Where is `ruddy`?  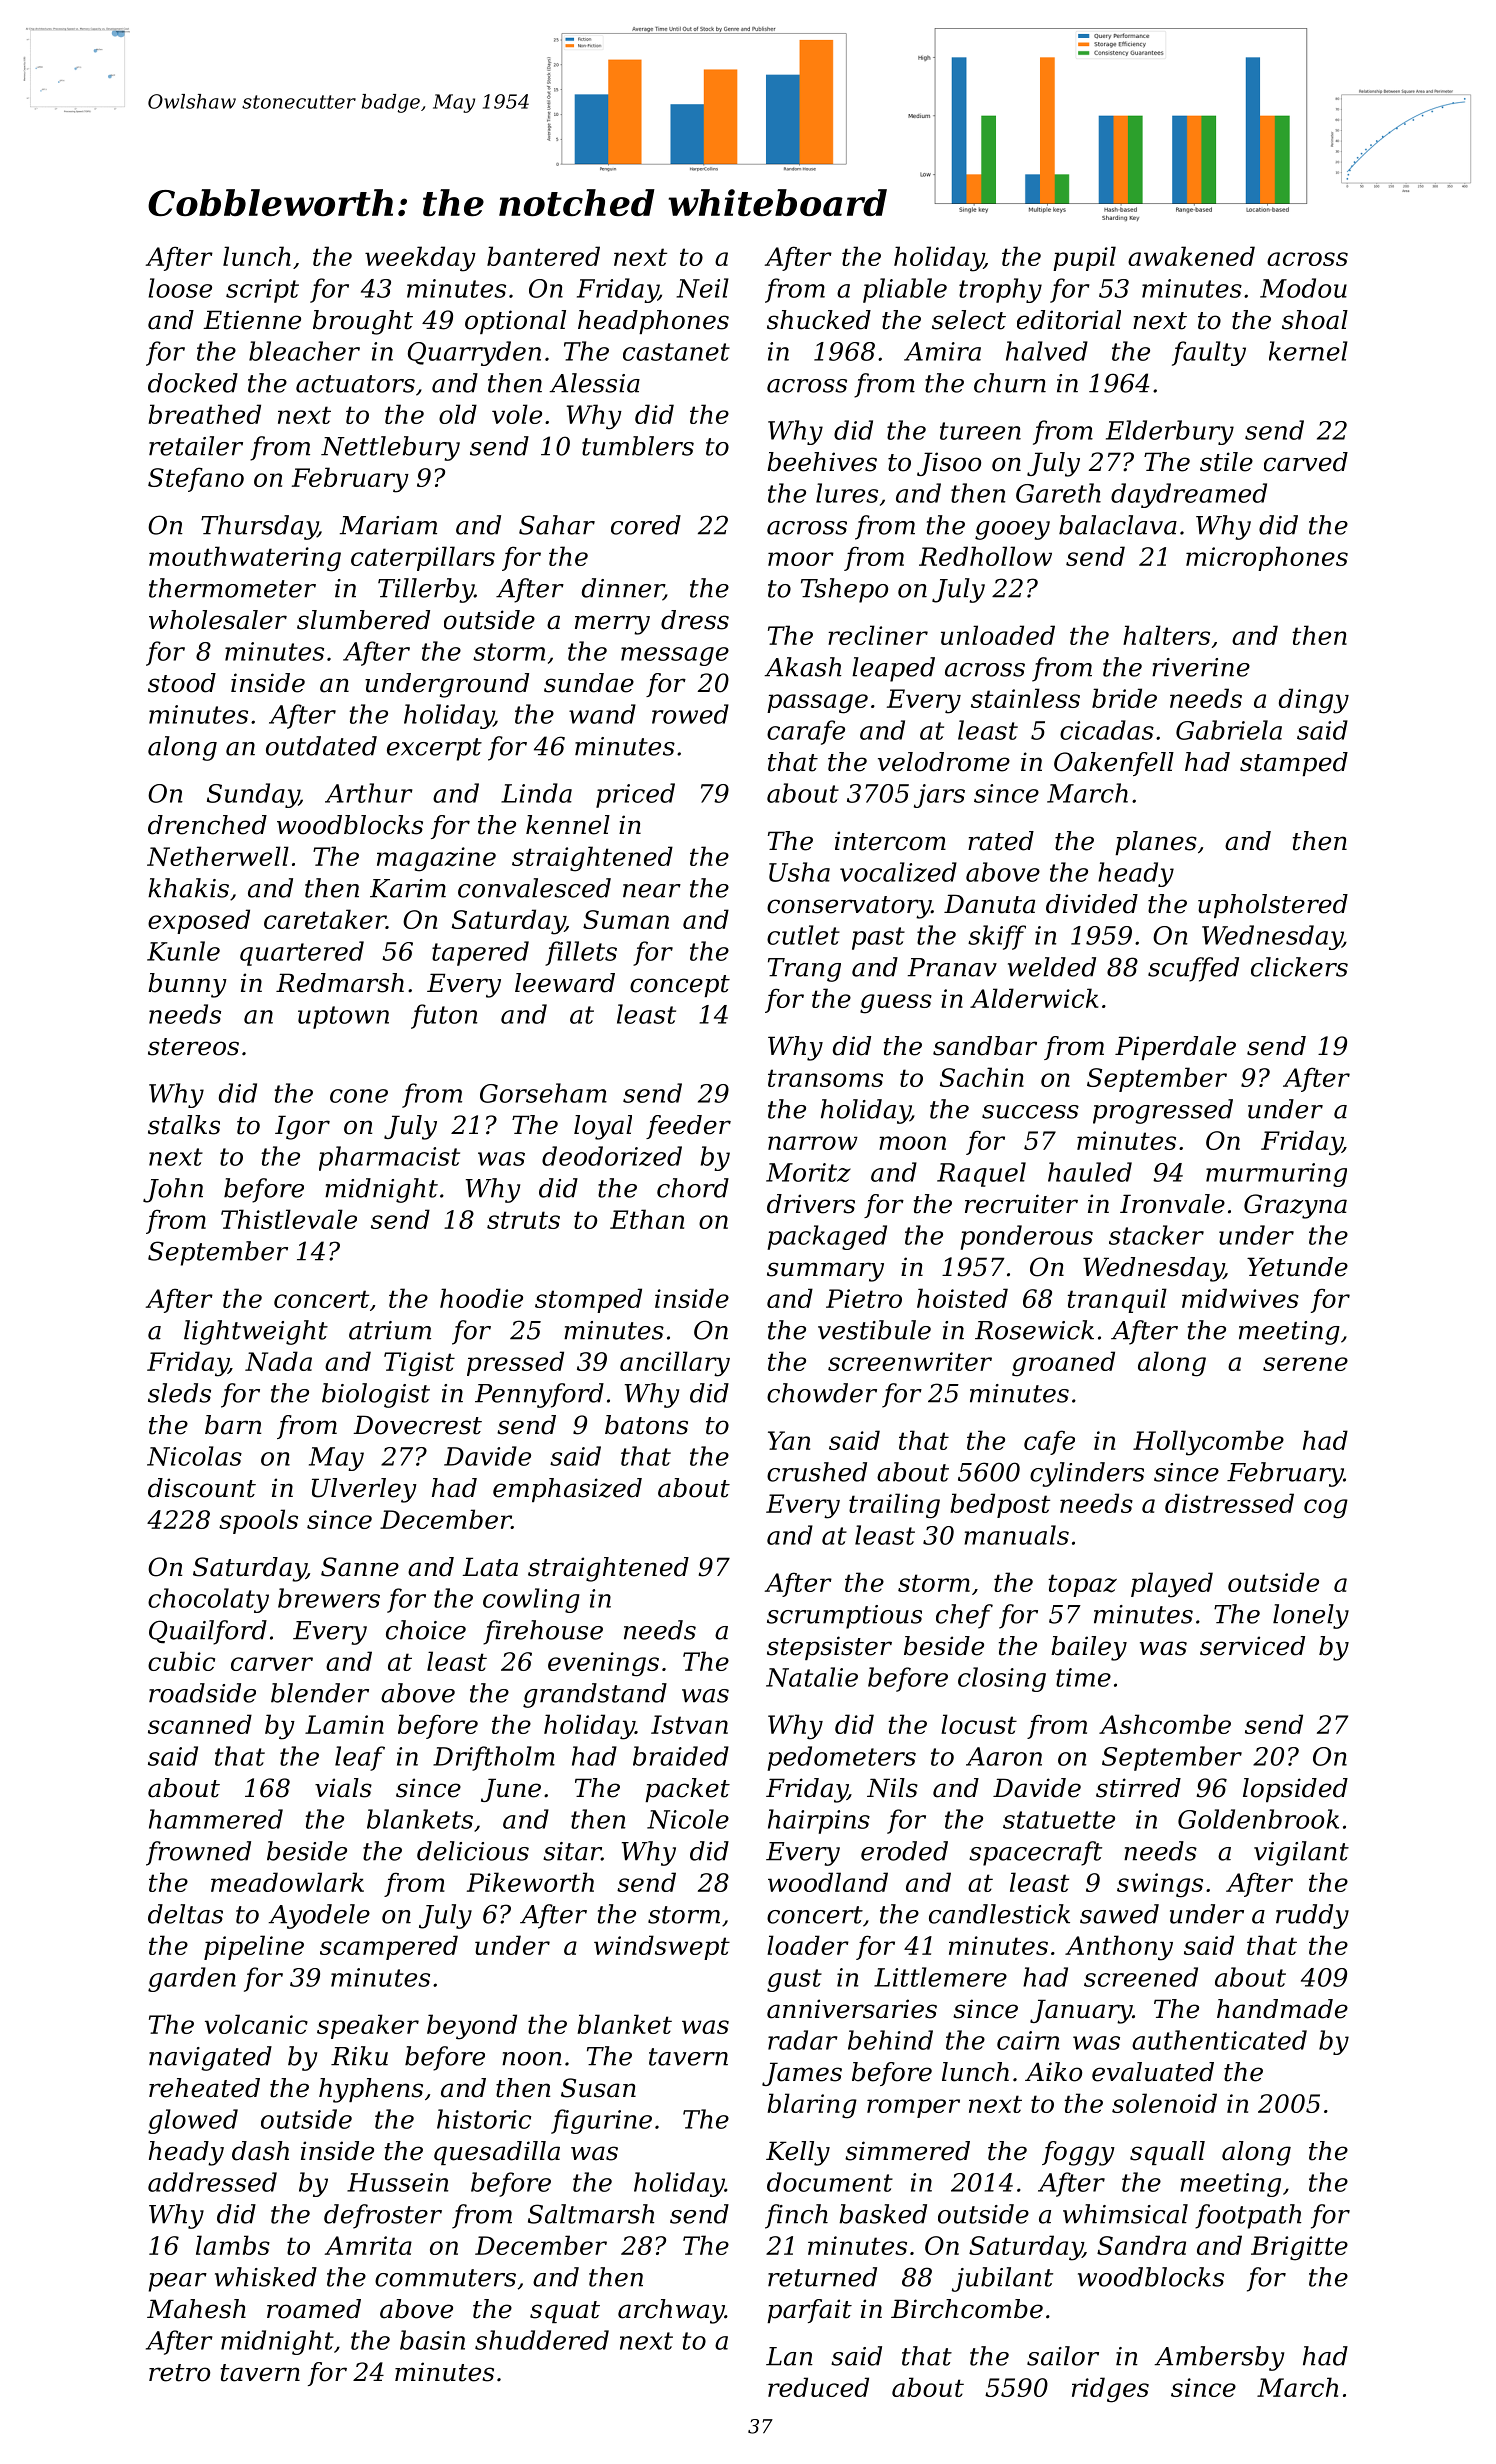
ruddy is located at coordinates (1312, 1916).
